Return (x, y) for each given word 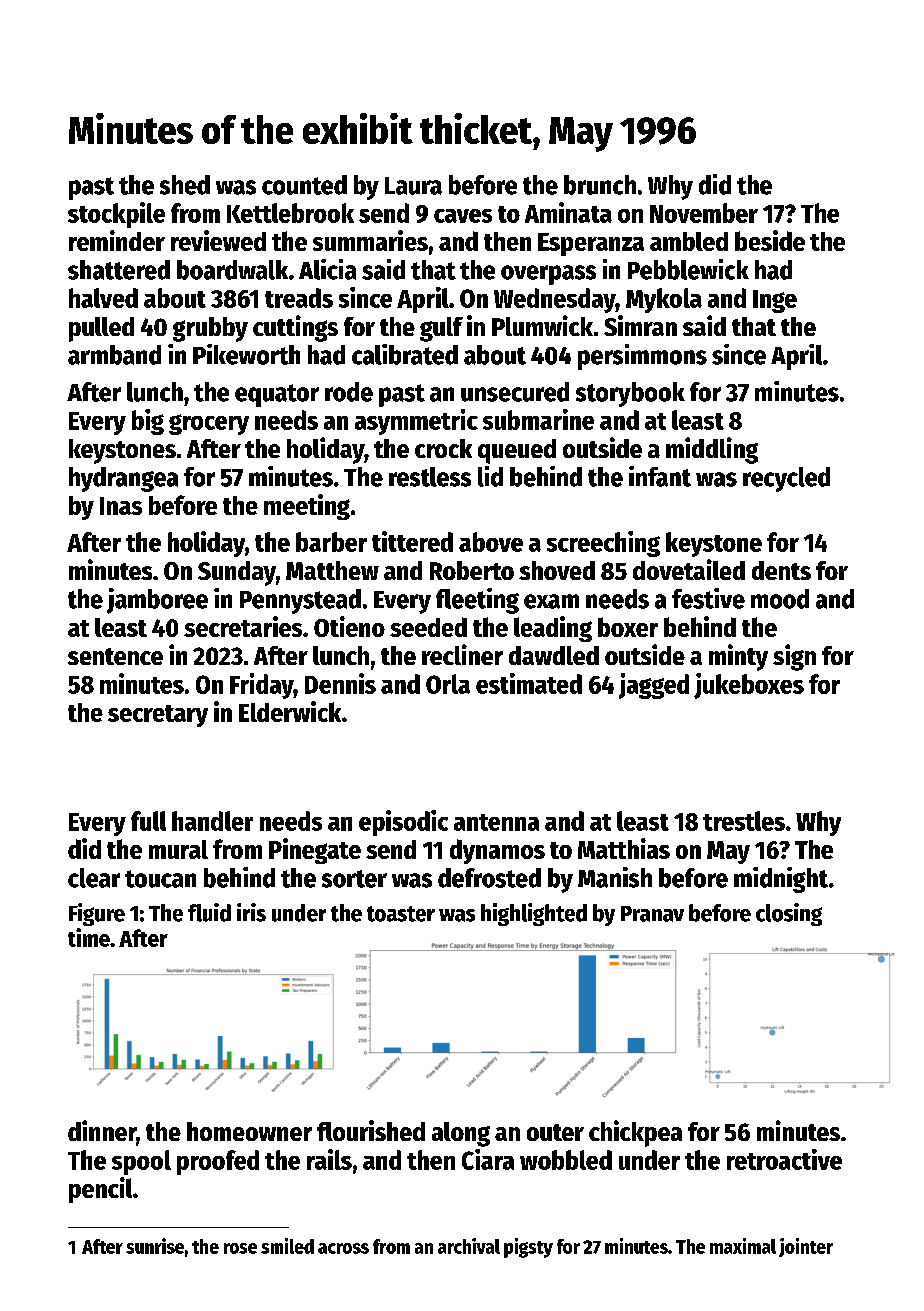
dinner (102, 1130)
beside (770, 240)
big (148, 422)
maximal (743, 1246)
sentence (115, 656)
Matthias (624, 848)
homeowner (249, 1131)
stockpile (116, 215)
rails (329, 1159)
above (491, 542)
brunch (600, 185)
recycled (786, 479)
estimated (529, 683)
